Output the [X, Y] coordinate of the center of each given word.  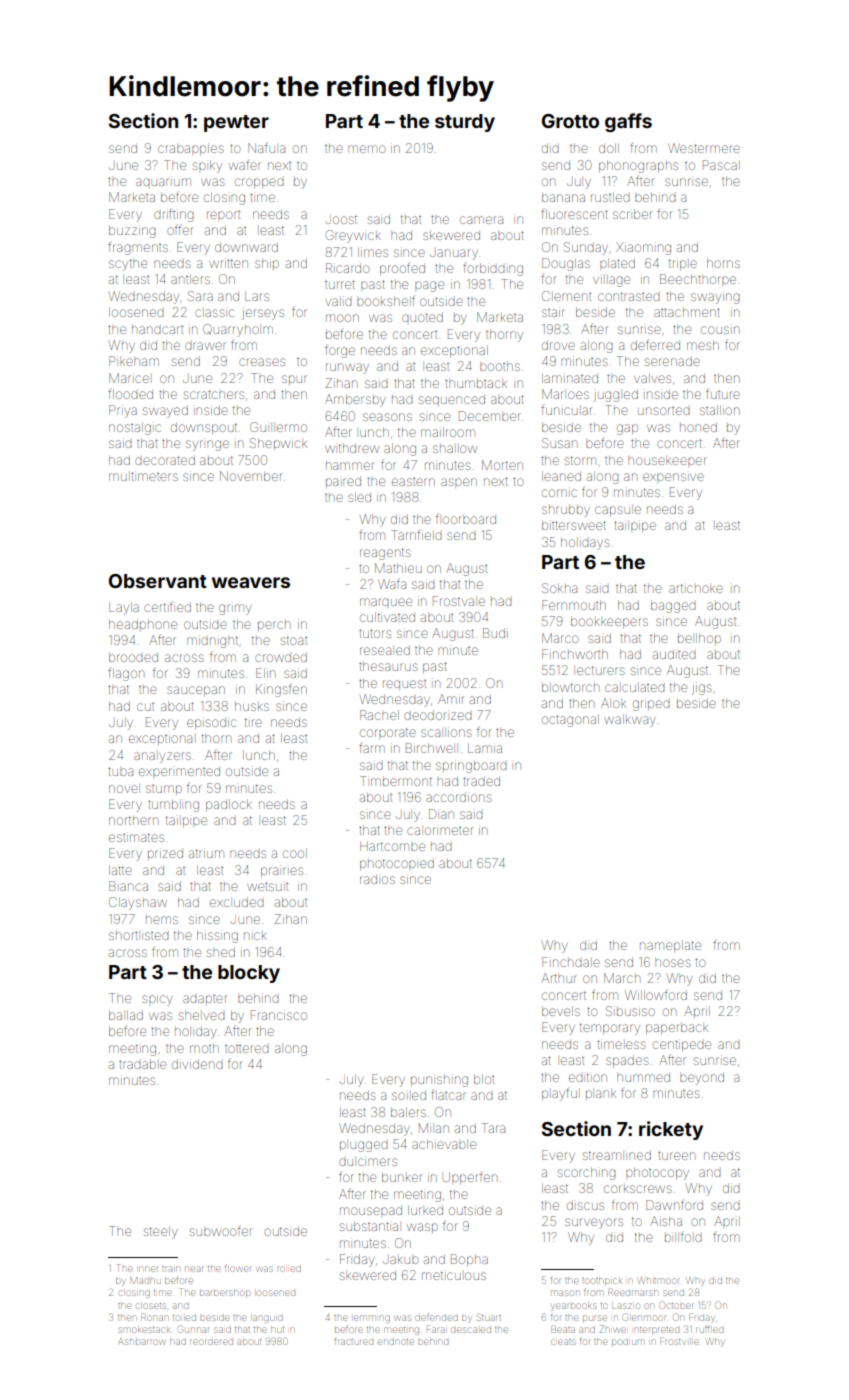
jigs [701, 688]
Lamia [485, 748]
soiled [409, 1095]
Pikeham [134, 361]
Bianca [128, 886]
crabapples [190, 149]
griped [651, 705]
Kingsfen [281, 690]
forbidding [493, 269]
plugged [364, 1146]
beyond [702, 1079]
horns [723, 263]
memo [366, 149]
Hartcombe [392, 846]
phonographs [638, 166]
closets [151, 1306]
